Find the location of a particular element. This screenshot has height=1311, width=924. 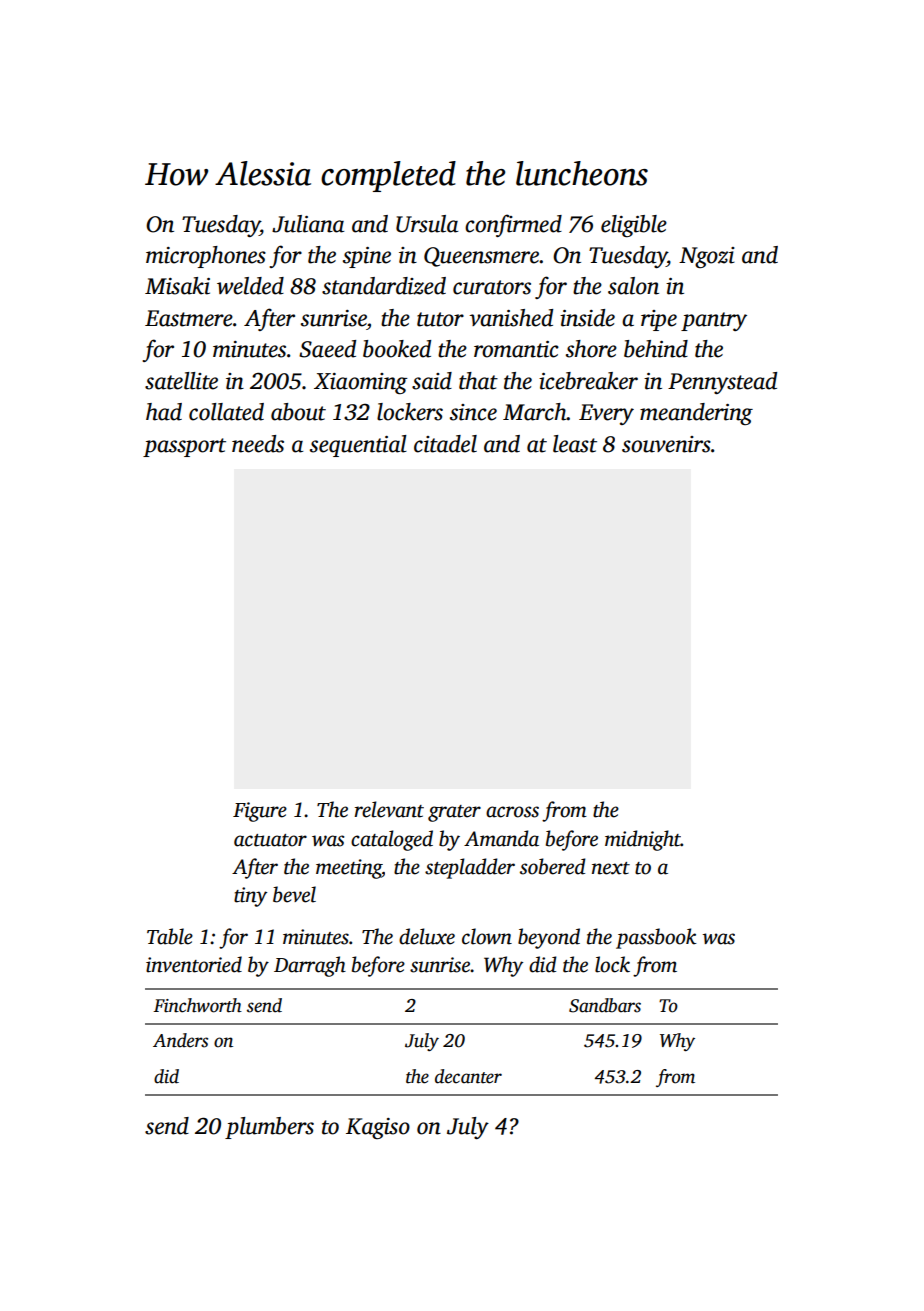

midnight is located at coordinates (643, 840).
